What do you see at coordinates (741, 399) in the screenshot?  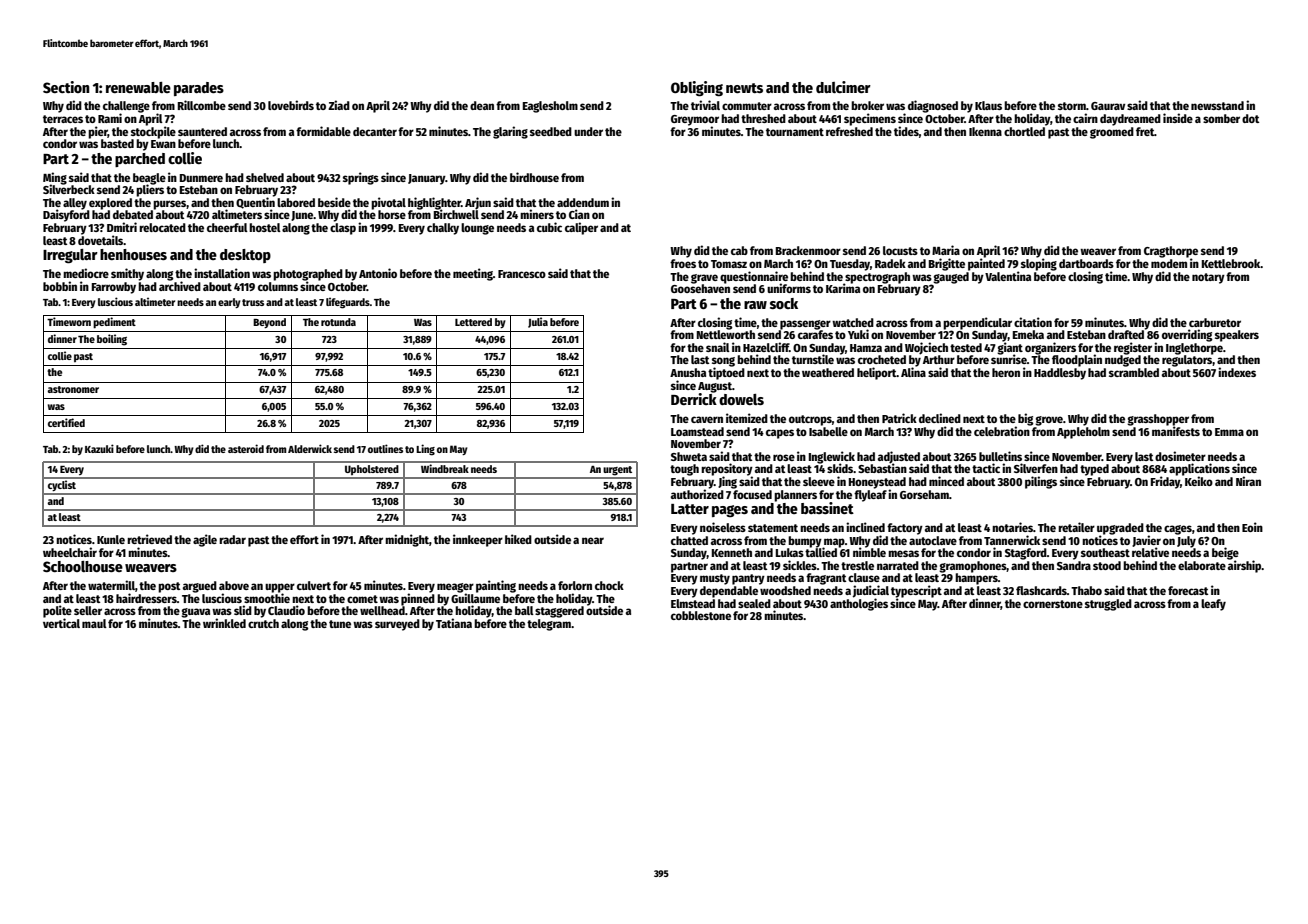 I see `dowels` at bounding box center [741, 399].
